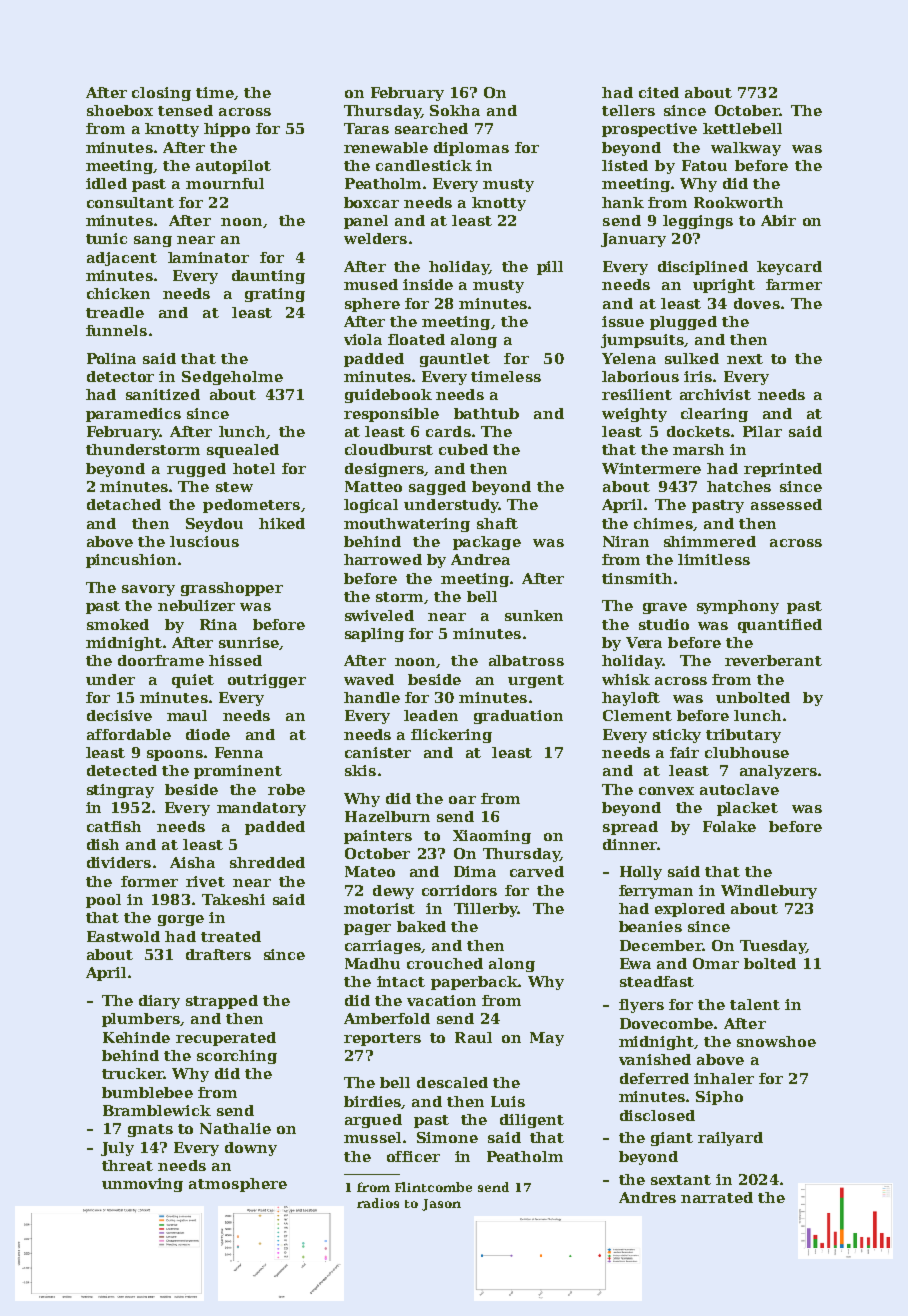  What do you see at coordinates (204, 541) in the screenshot?
I see `luscious` at bounding box center [204, 541].
